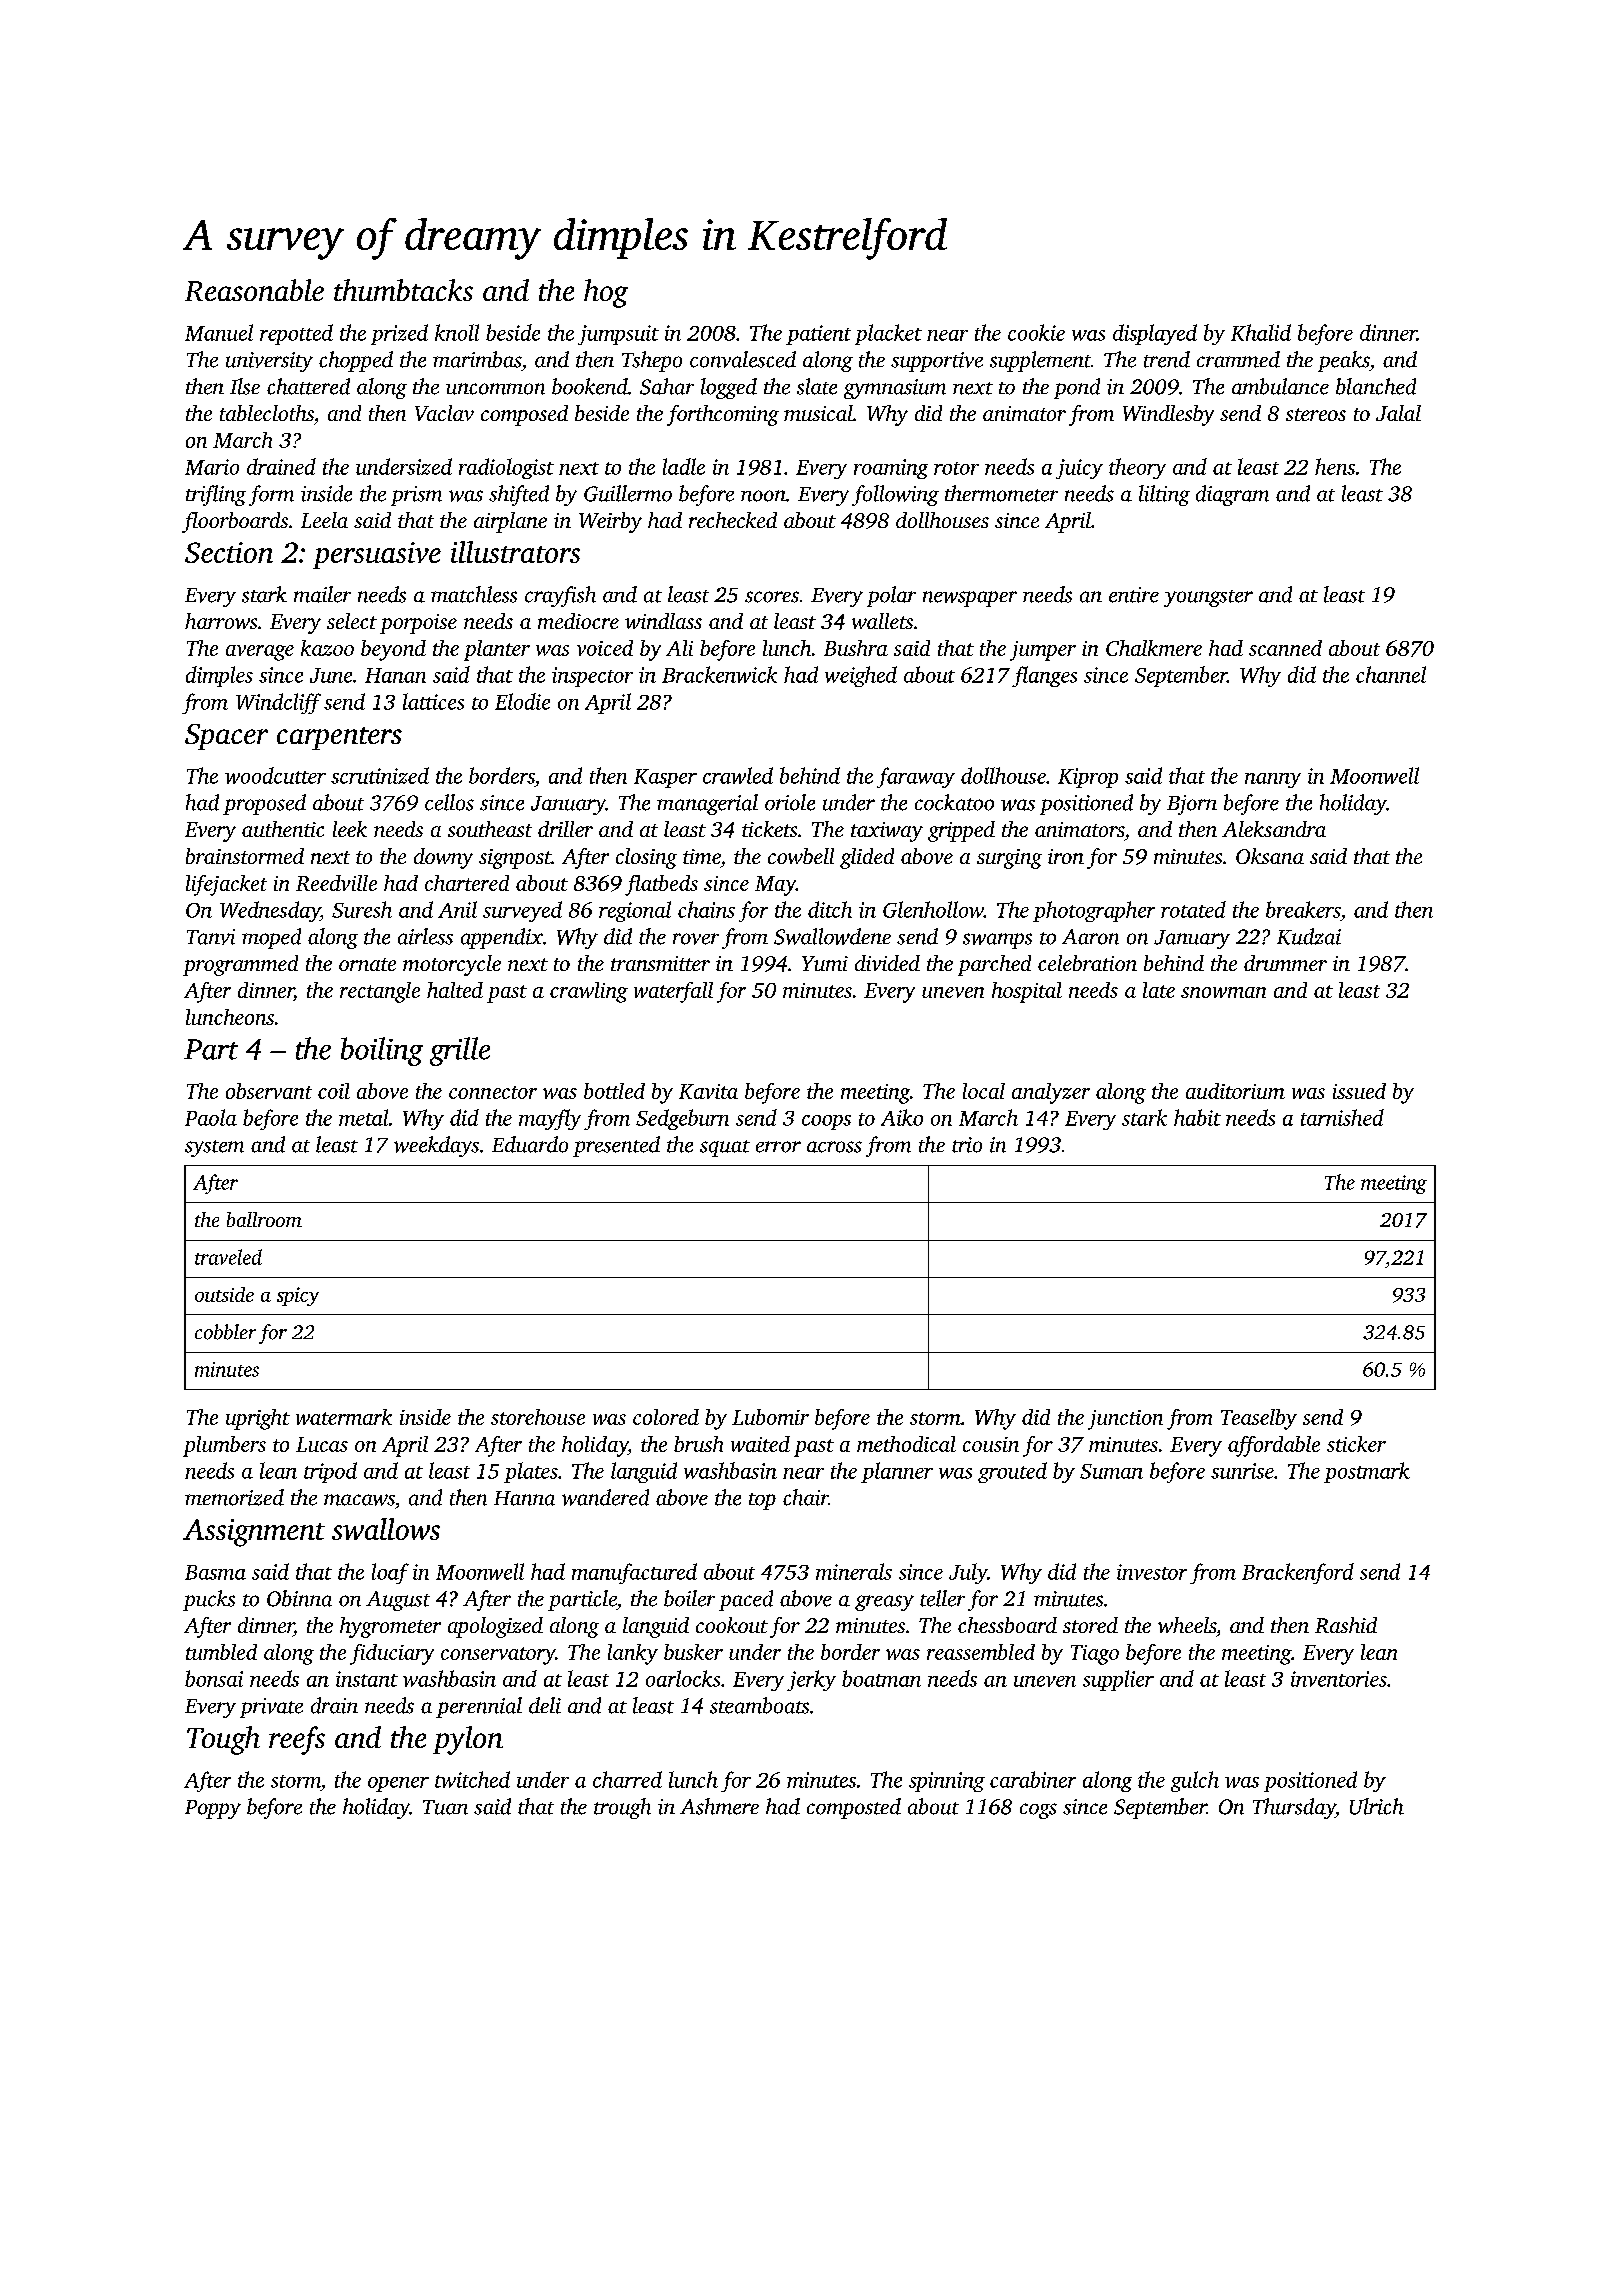 This screenshot has width=1620, height=2292. Describe the element at coordinates (1155, 334) in the screenshot. I see `displayed` at that location.
